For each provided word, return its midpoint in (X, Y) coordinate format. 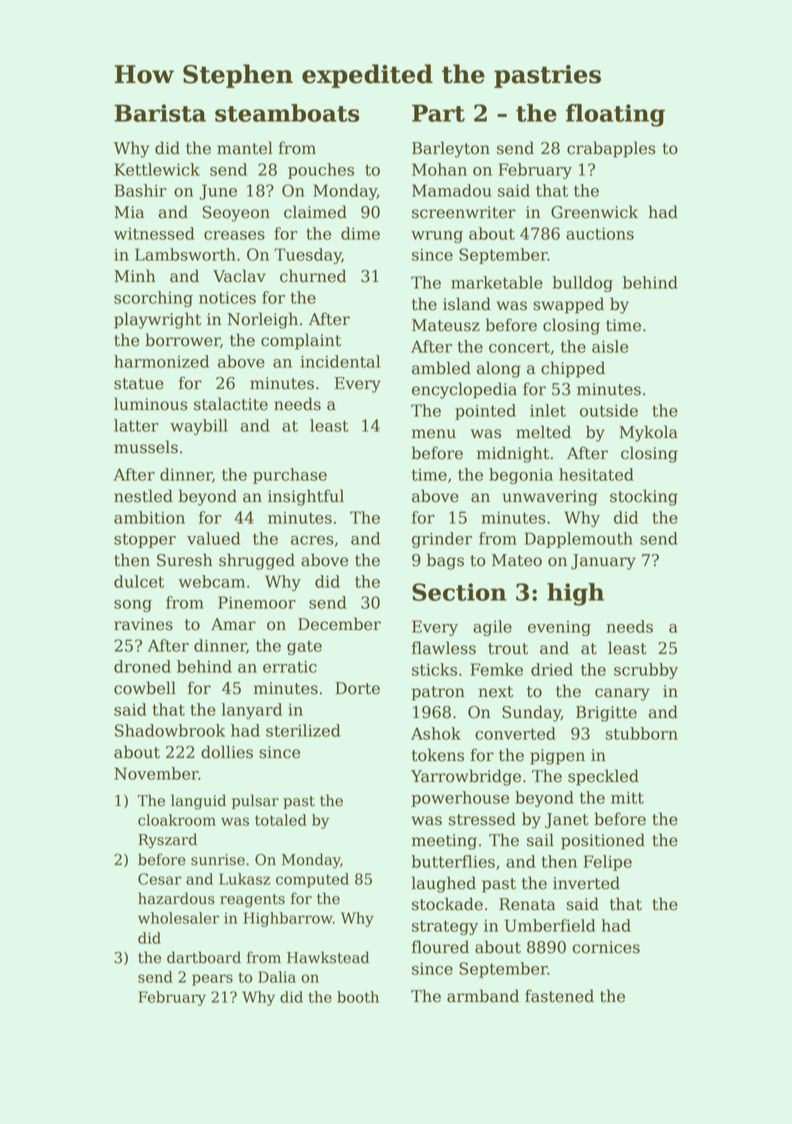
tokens (438, 755)
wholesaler (178, 918)
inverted (586, 883)
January (603, 562)
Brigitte (606, 714)
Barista (160, 113)
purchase (290, 476)
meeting (444, 842)
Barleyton (451, 149)
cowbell (145, 688)
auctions (600, 234)
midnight (513, 454)
